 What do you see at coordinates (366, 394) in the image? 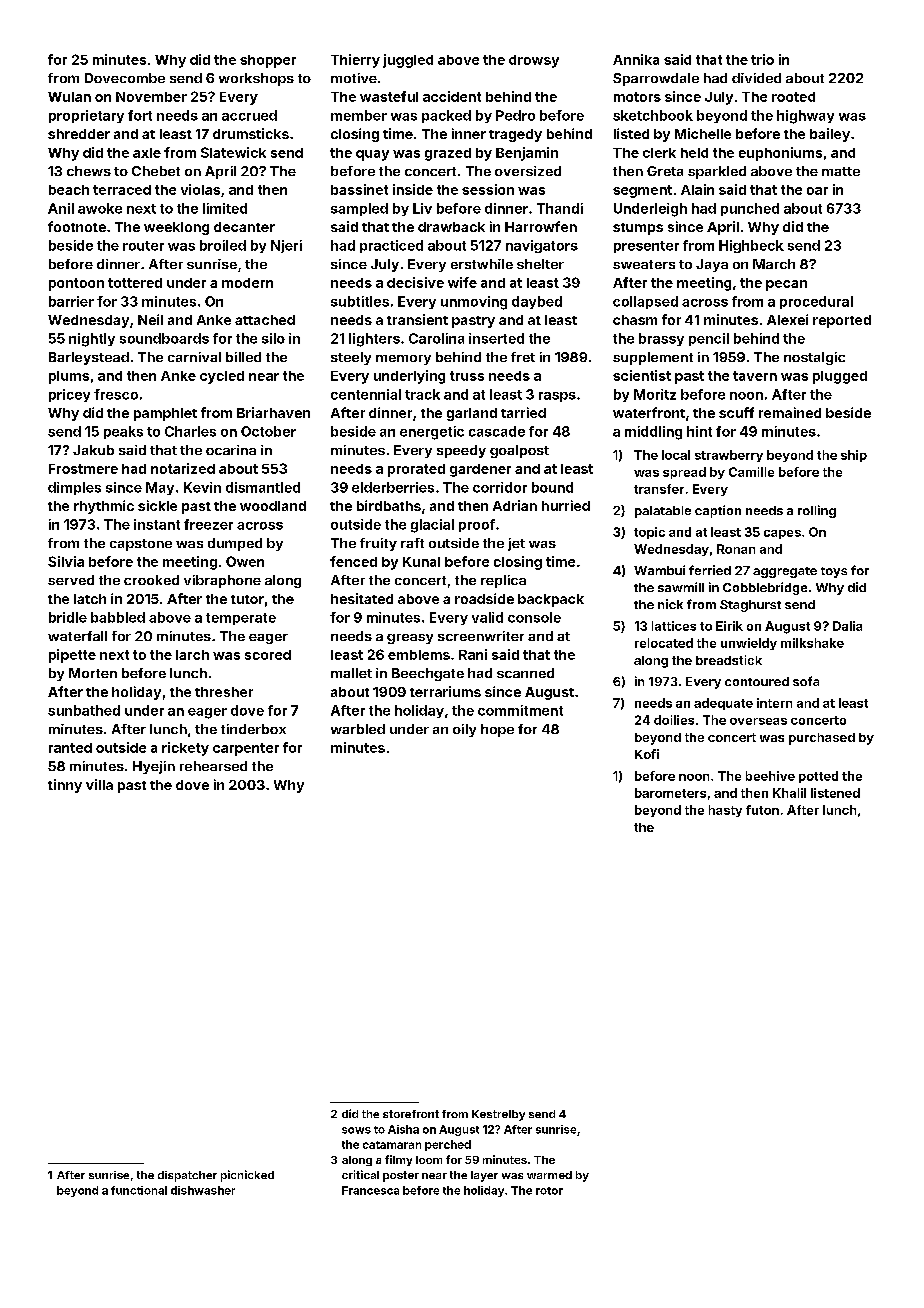
I see `centennial` at bounding box center [366, 394].
